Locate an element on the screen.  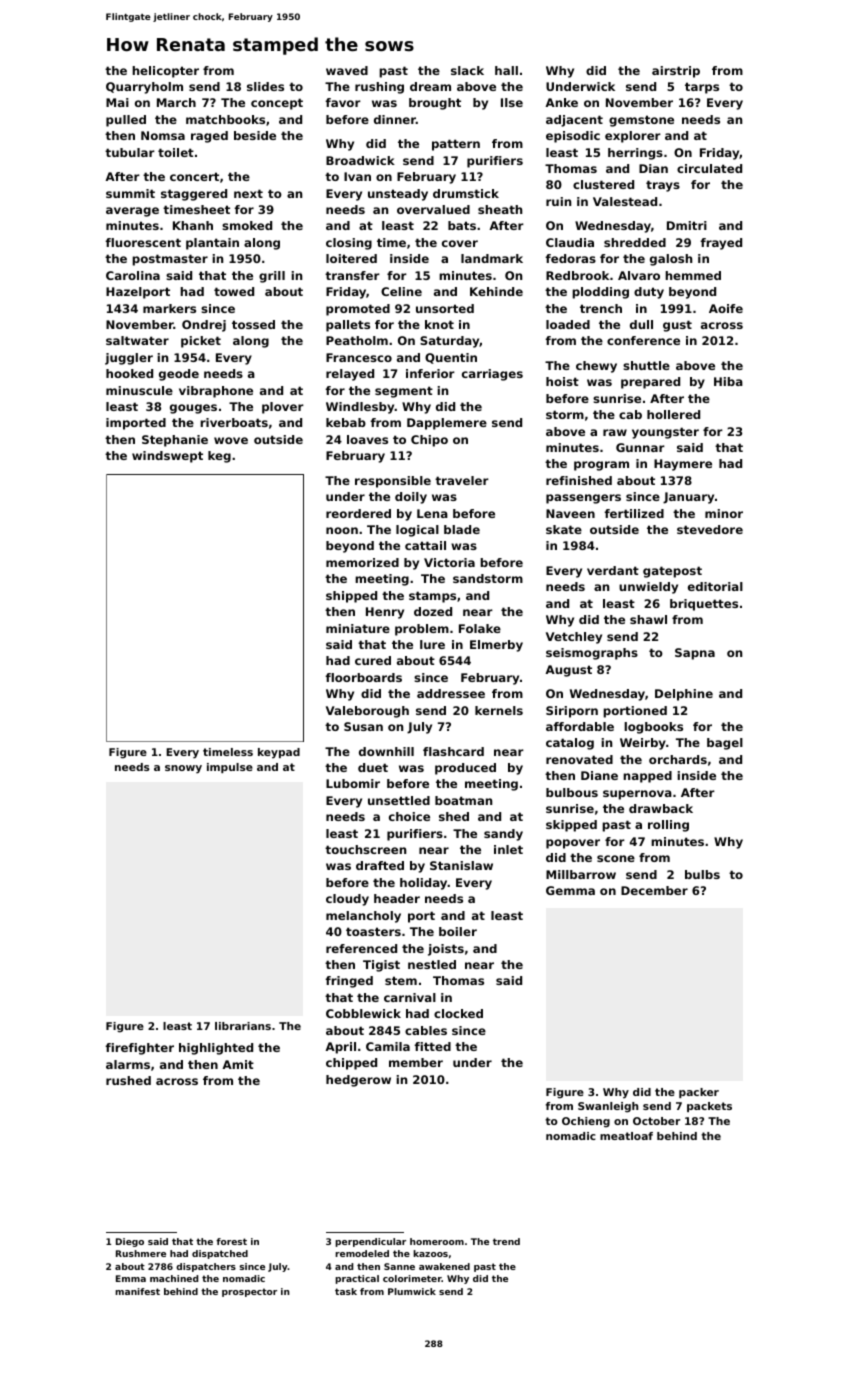
fringed is located at coordinates (349, 982).
